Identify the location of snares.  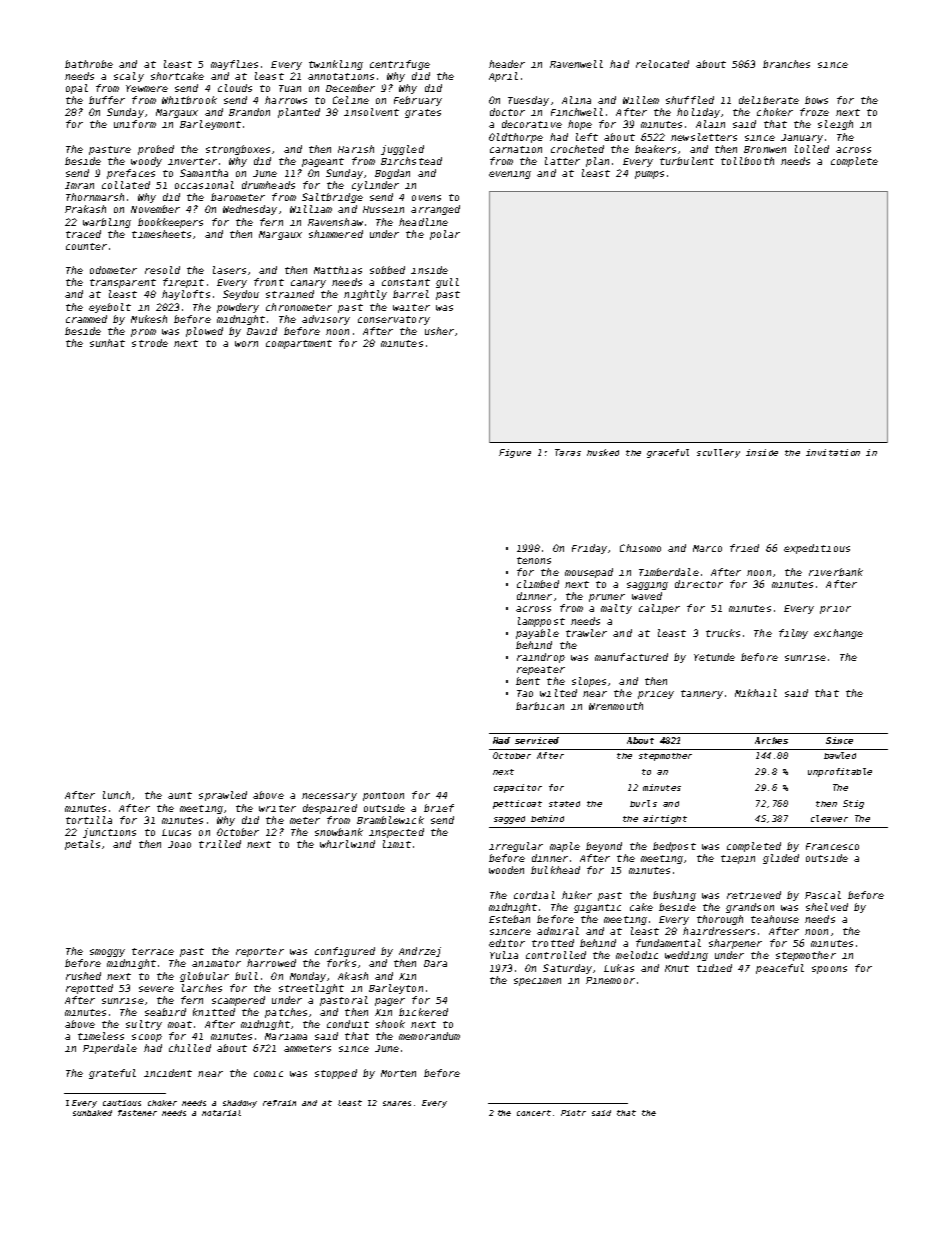
(397, 1103).
